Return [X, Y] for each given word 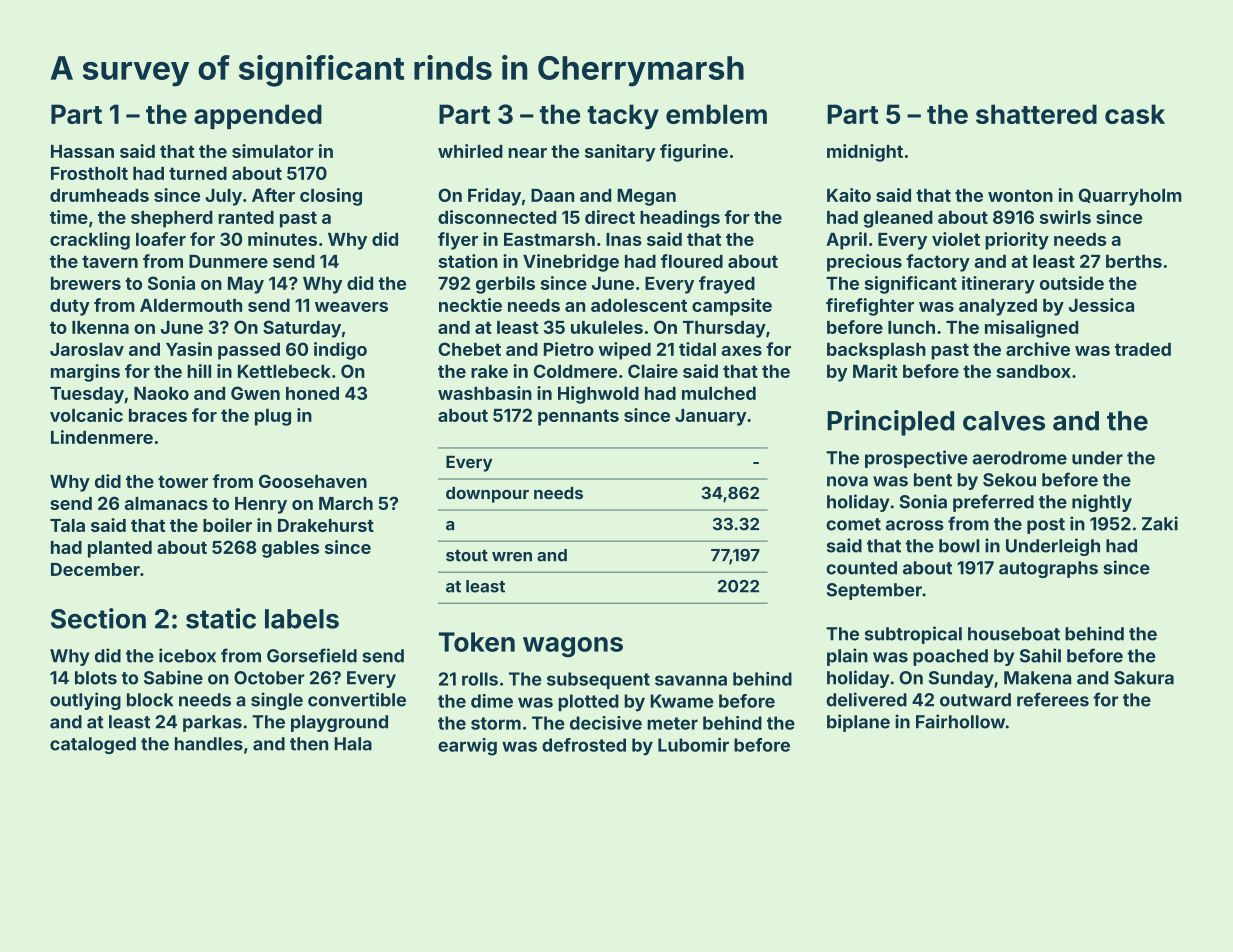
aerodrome [1020, 458]
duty [70, 307]
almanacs [166, 503]
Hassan [82, 151]
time [69, 217]
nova [847, 481]
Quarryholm [1130, 197]
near [527, 153]
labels [302, 619]
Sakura [1144, 678]
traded [1143, 349]
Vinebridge [571, 263]
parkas [212, 723]
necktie [470, 305]
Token [477, 642]
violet [956, 239]
